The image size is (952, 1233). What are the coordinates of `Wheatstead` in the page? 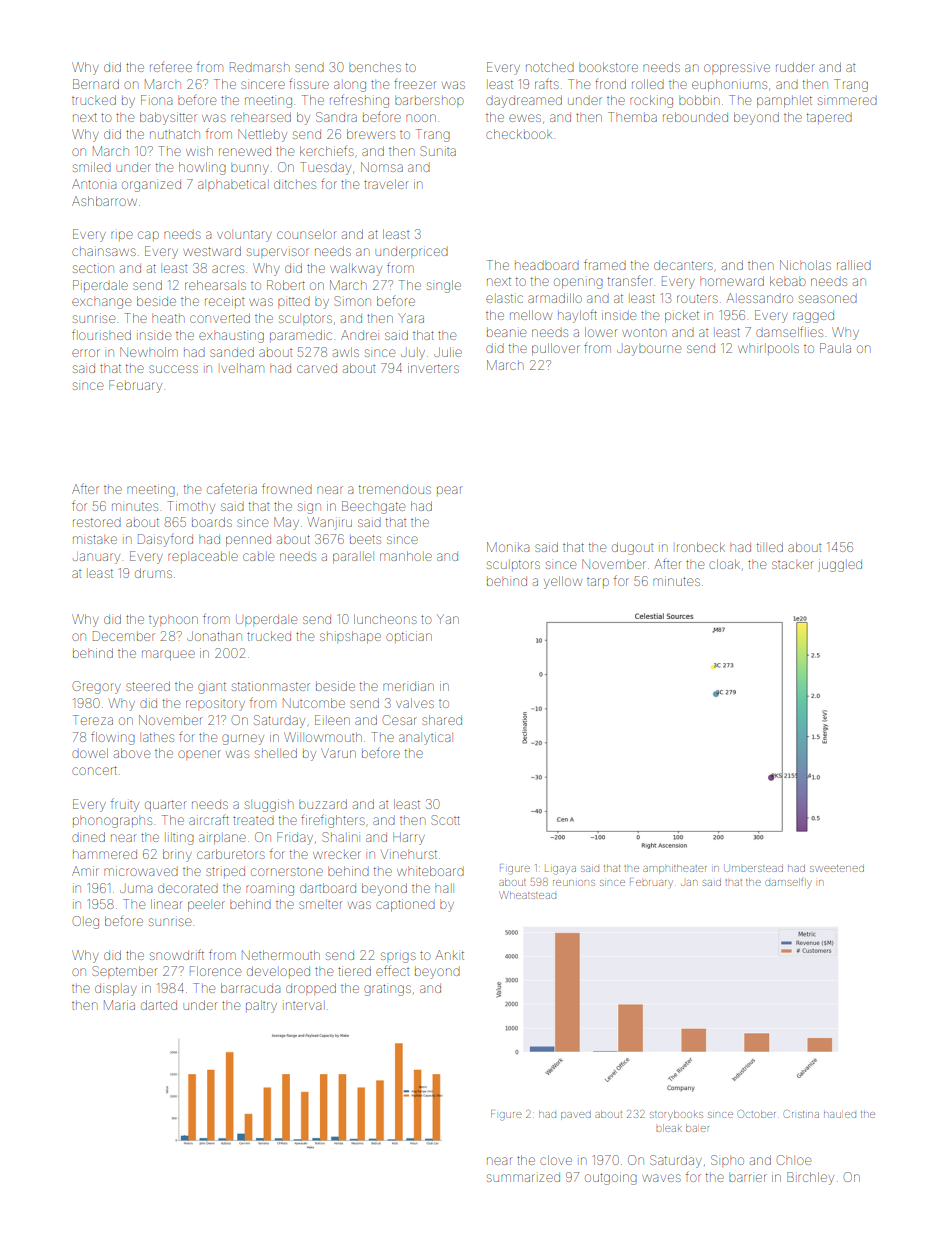 It's located at (527, 895).
